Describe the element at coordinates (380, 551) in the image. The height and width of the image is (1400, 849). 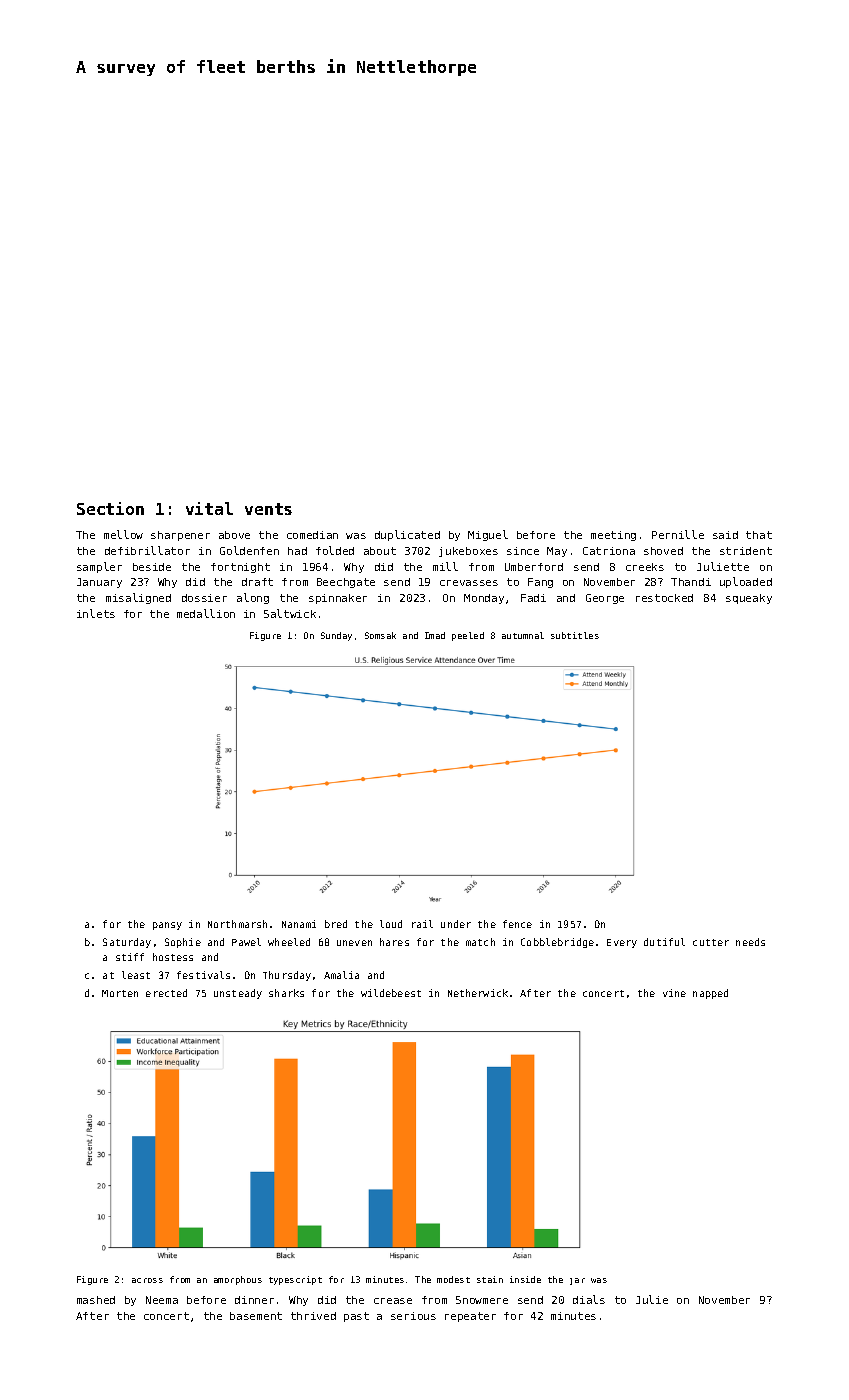
I see `about` at that location.
